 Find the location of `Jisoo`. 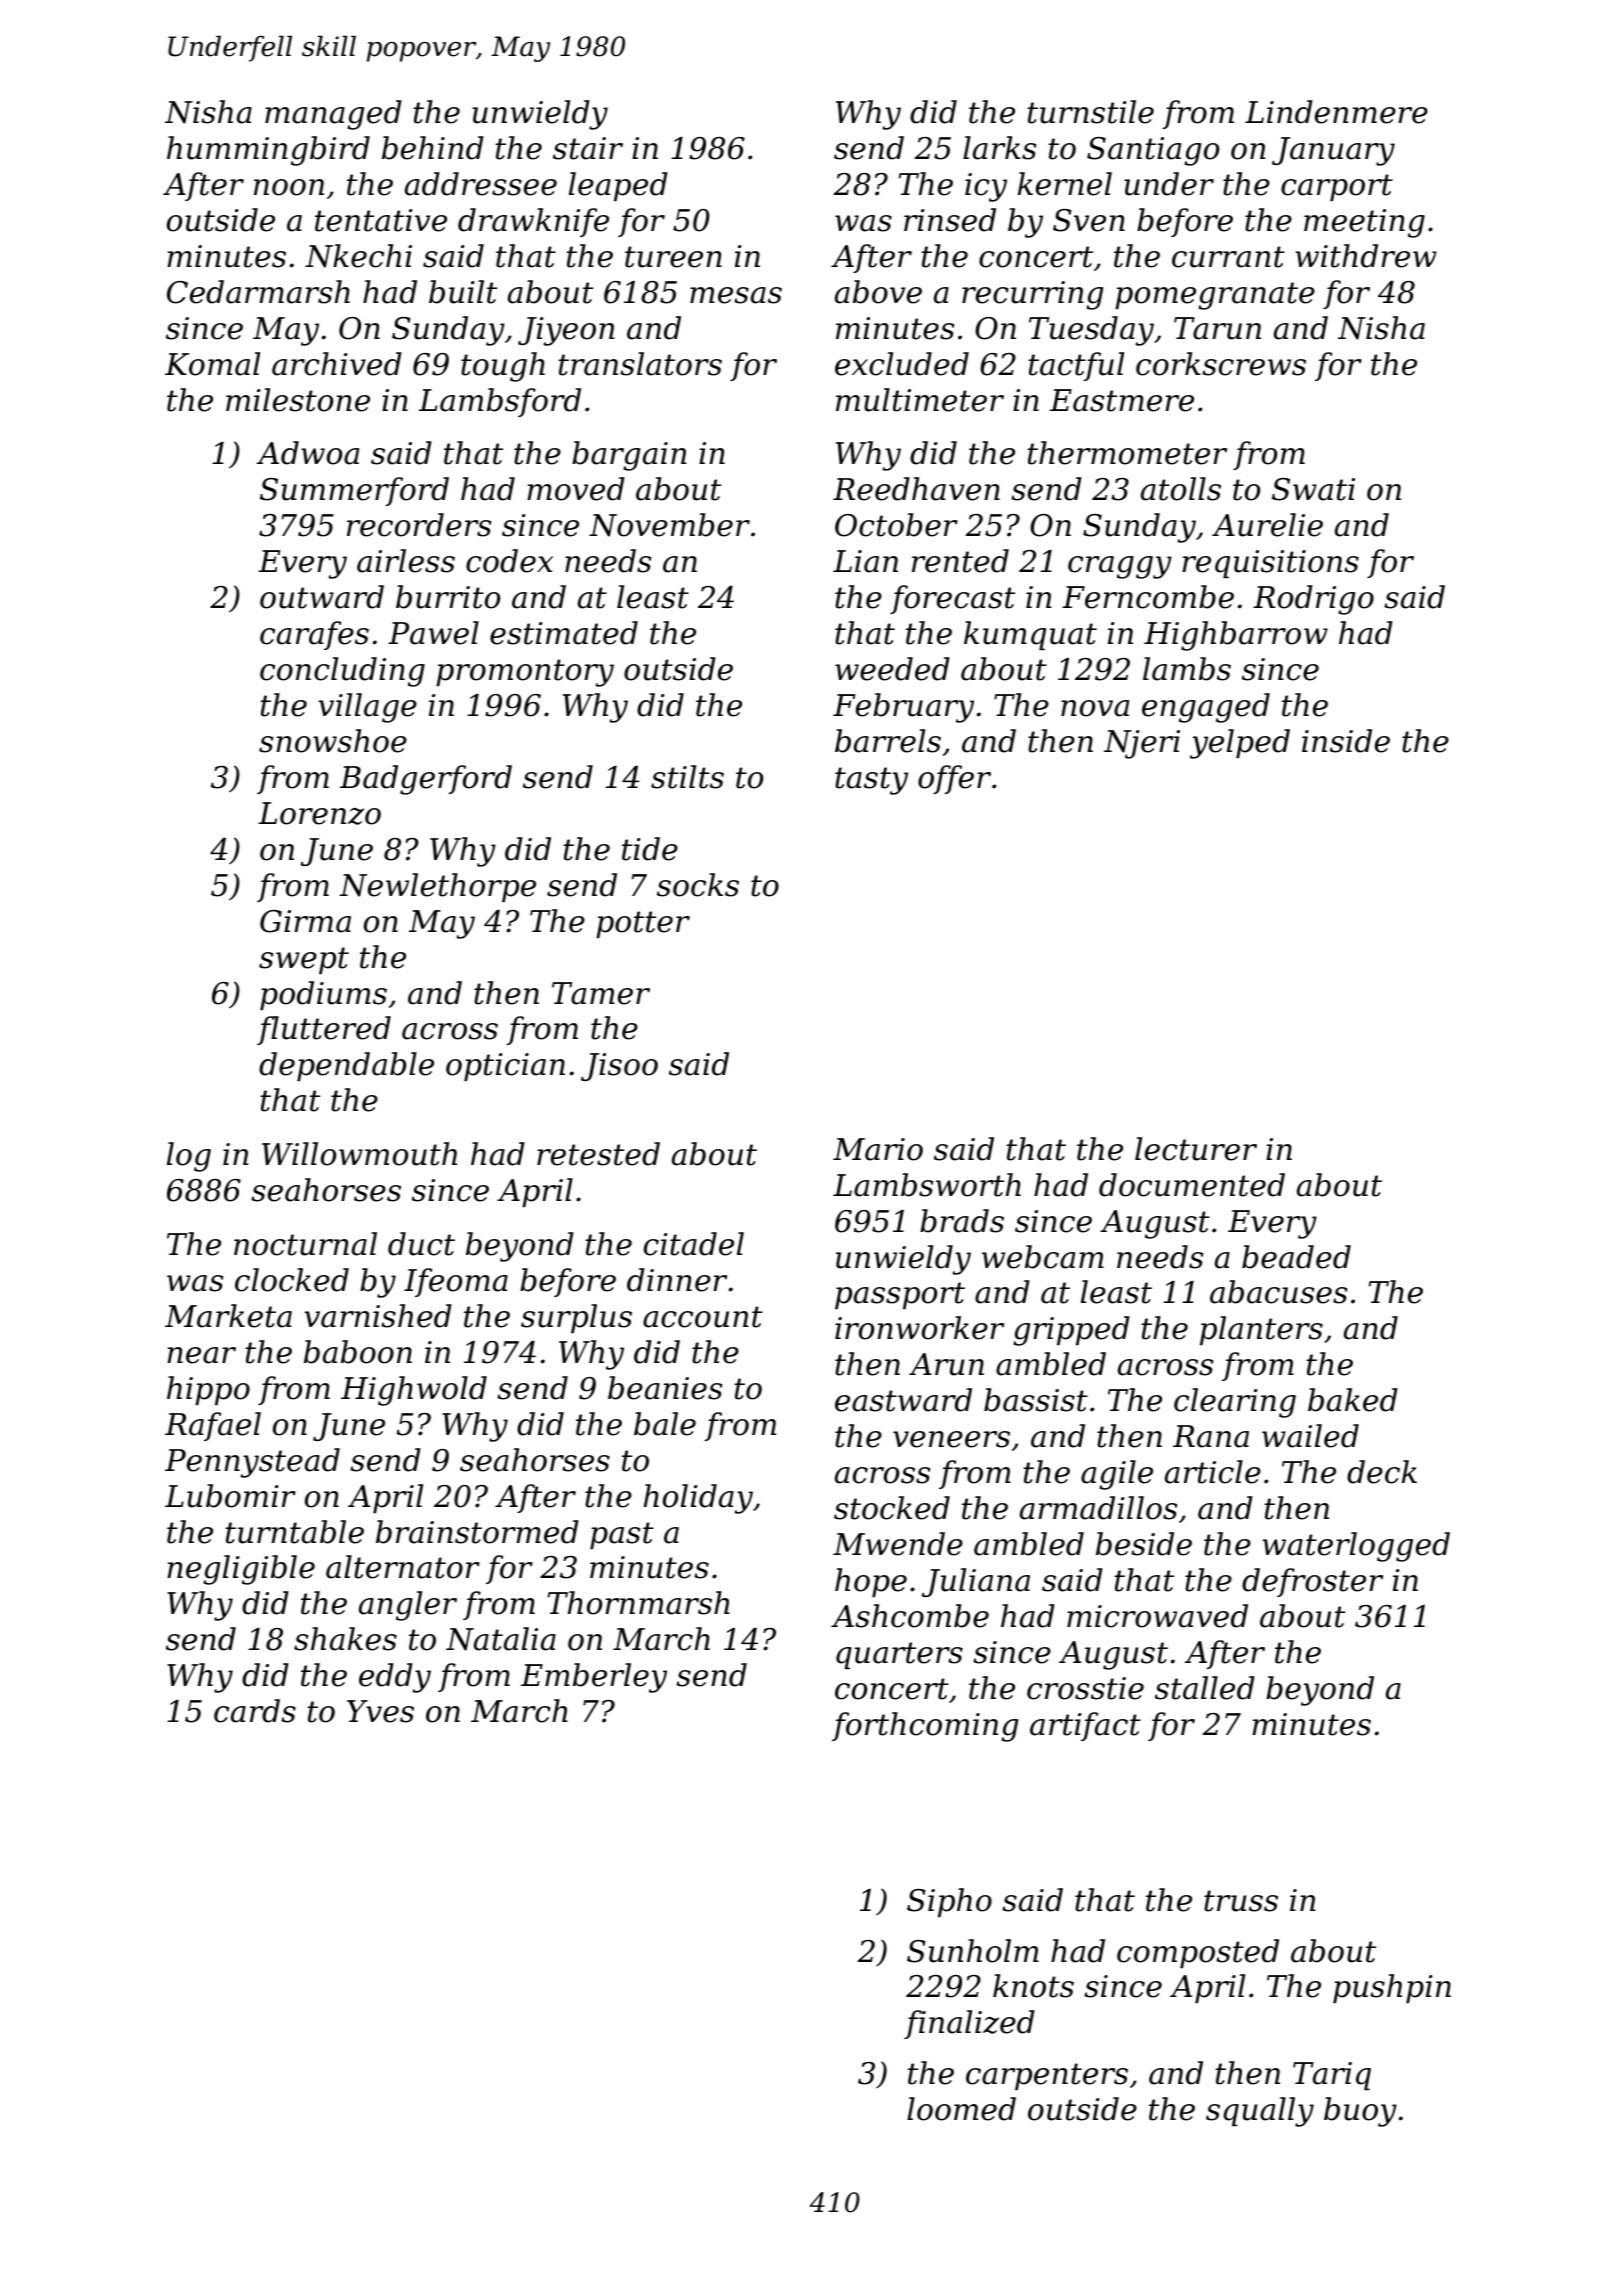

Jisoo is located at coordinates (619, 1067).
